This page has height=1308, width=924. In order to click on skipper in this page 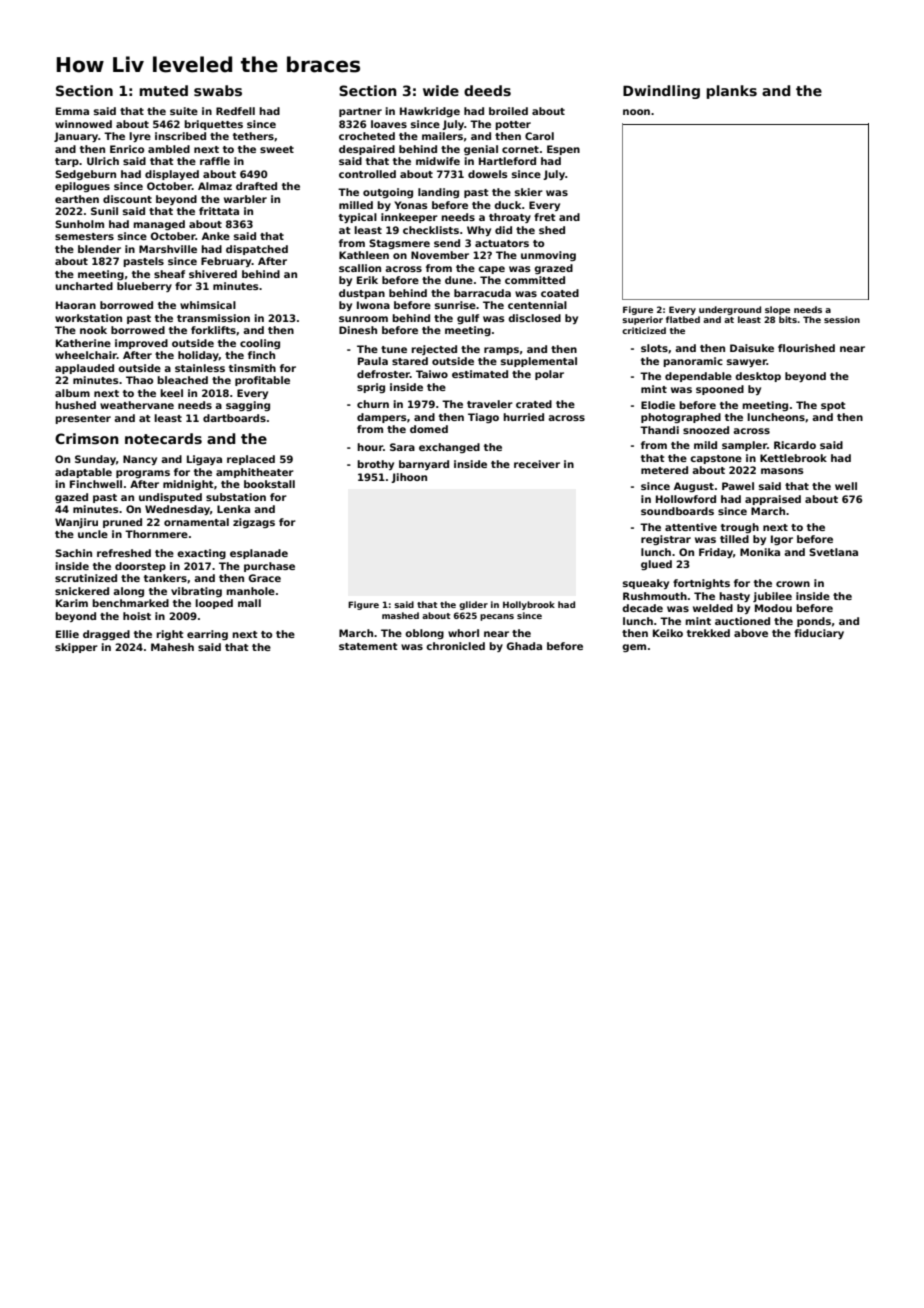, I will do `click(76, 648)`.
